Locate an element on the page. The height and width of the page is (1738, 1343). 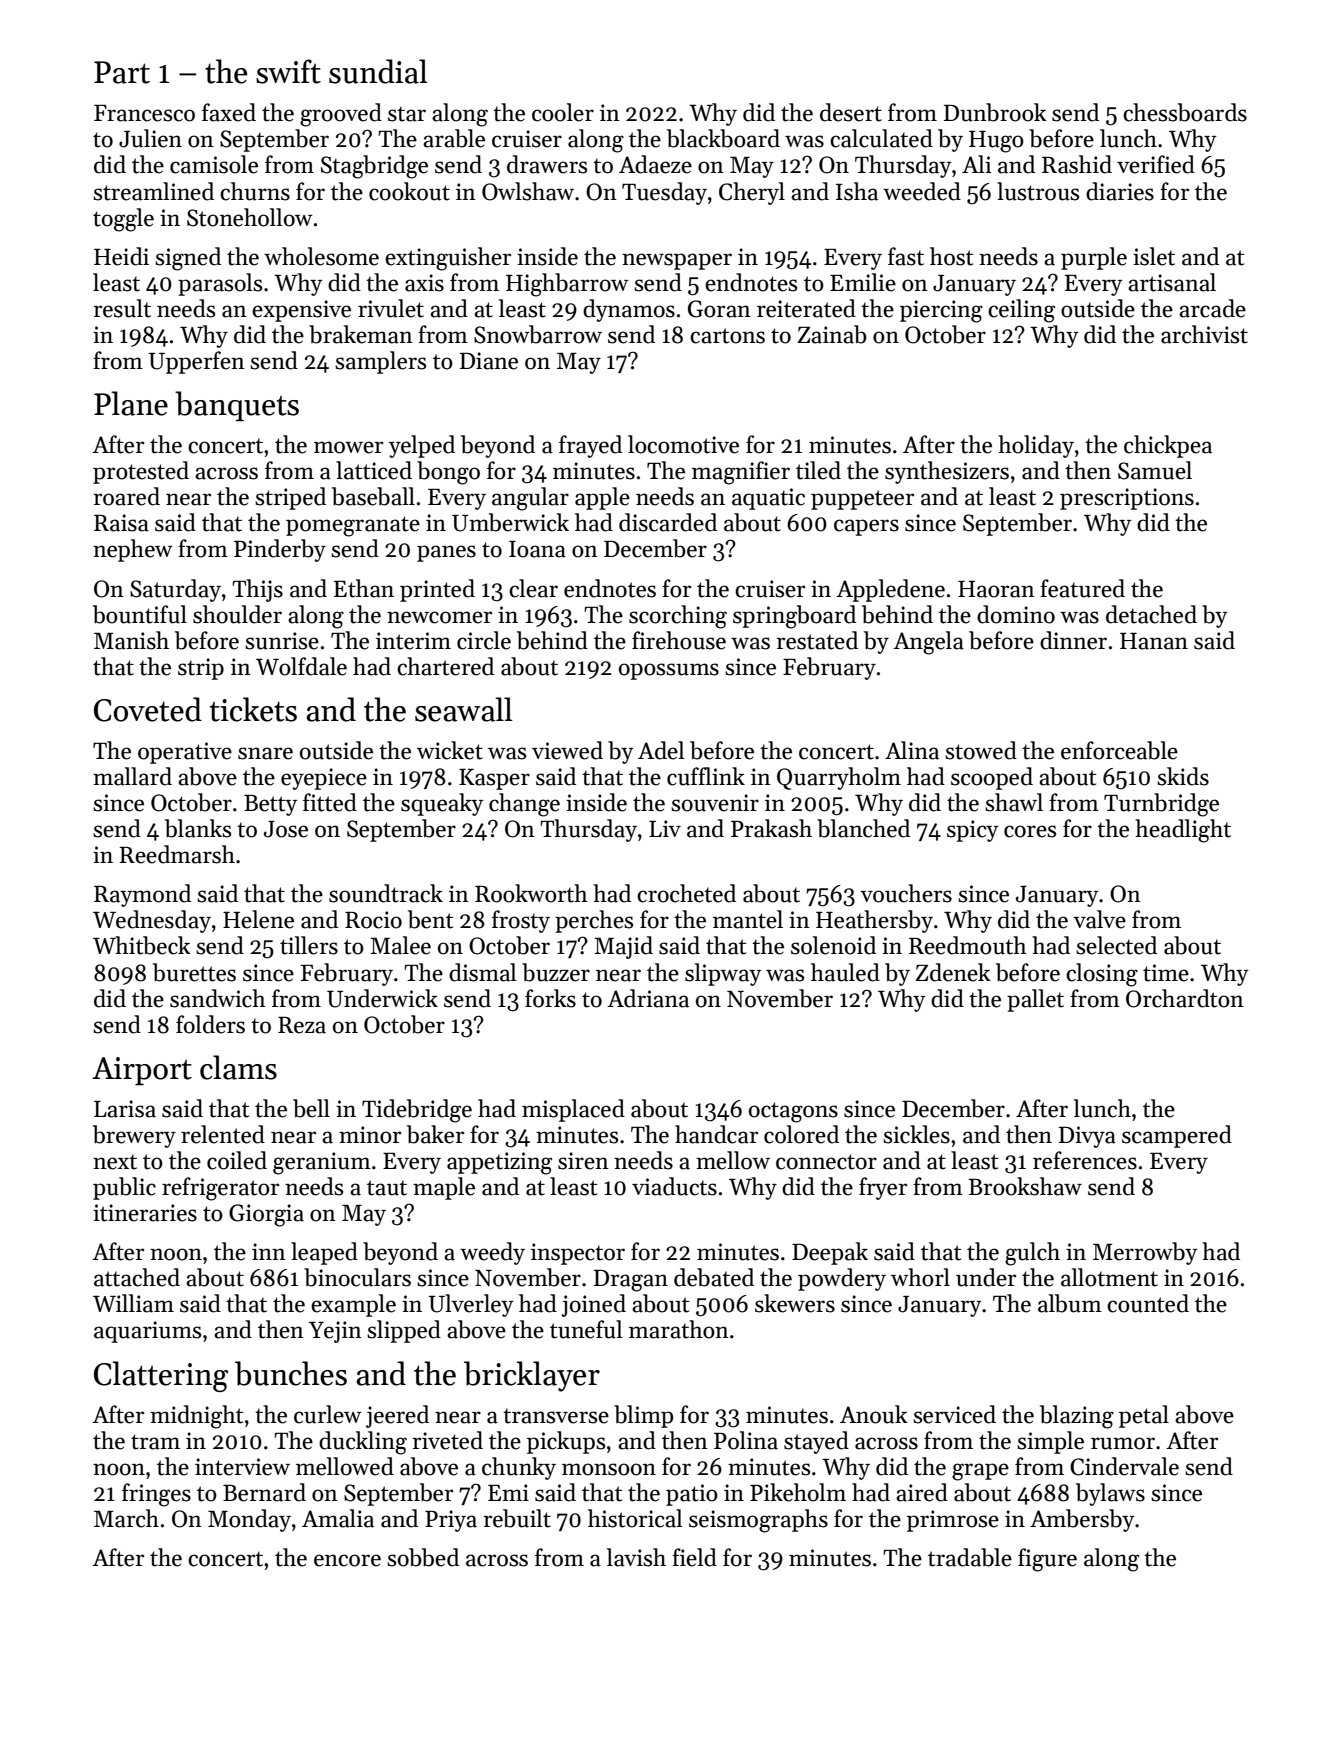
dinner is located at coordinates (1073, 640).
